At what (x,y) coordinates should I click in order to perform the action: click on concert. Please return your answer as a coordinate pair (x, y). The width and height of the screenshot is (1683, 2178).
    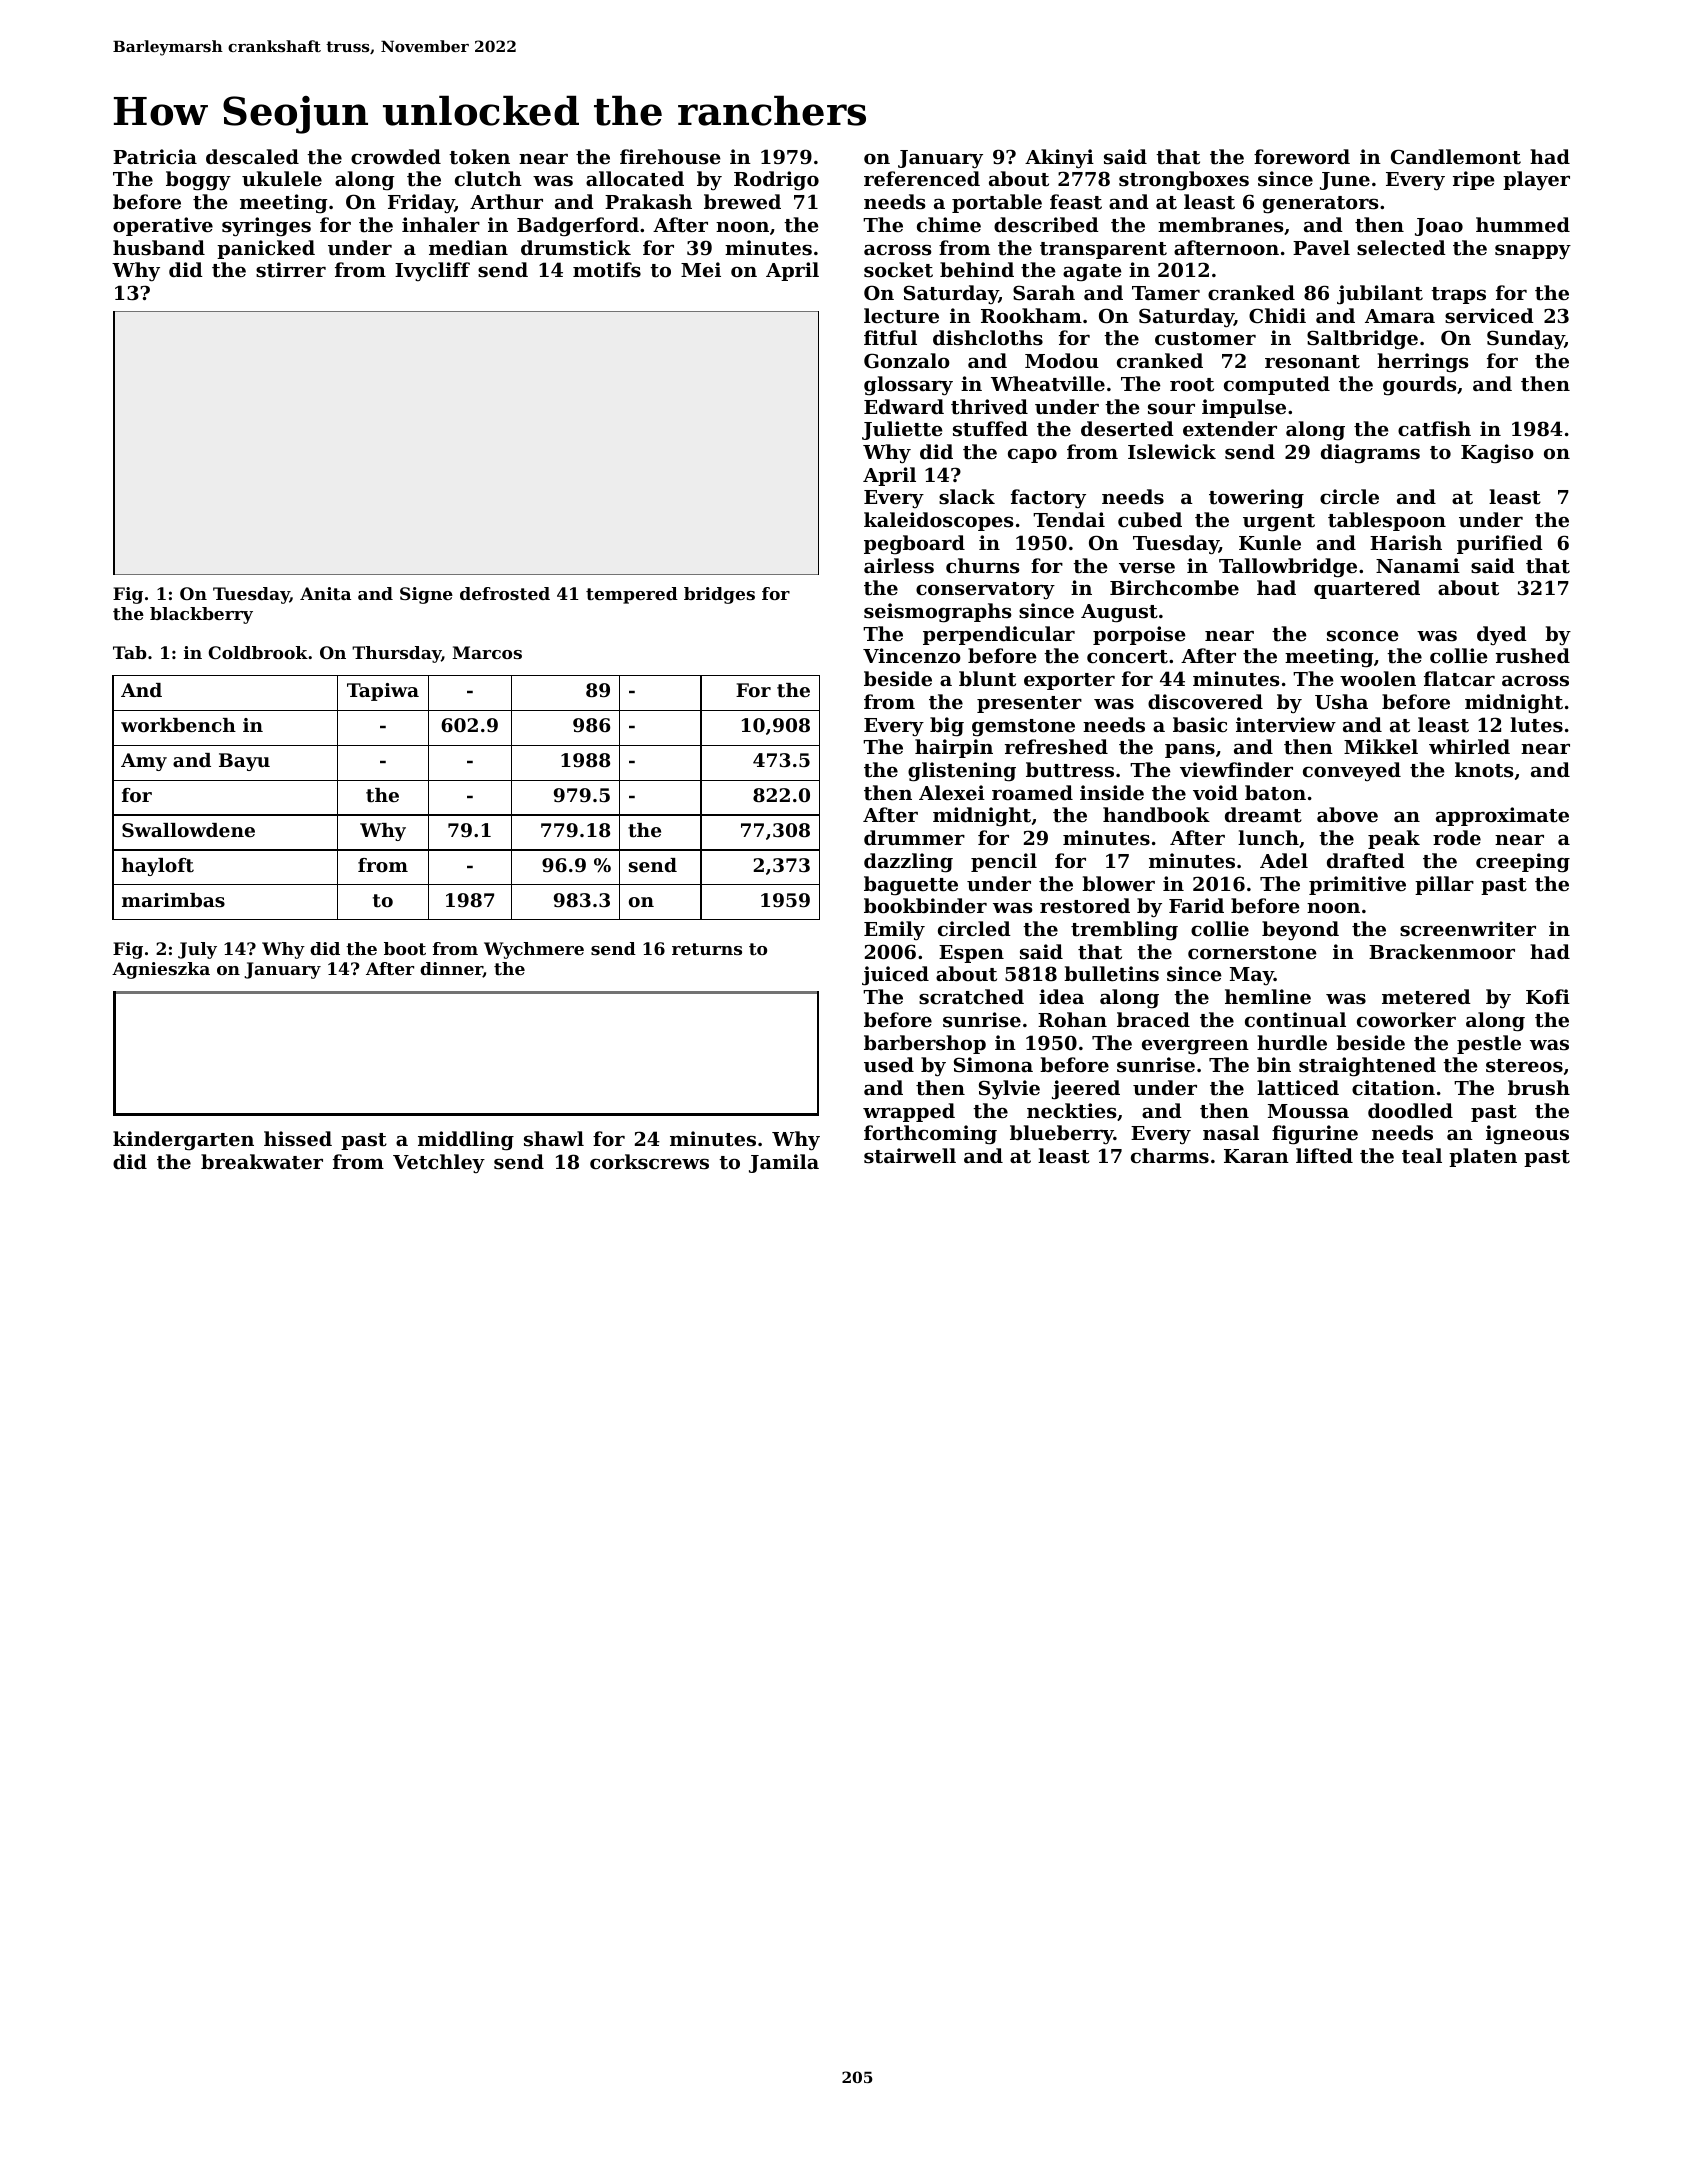
    Looking at the image, I should click on (1127, 657).
